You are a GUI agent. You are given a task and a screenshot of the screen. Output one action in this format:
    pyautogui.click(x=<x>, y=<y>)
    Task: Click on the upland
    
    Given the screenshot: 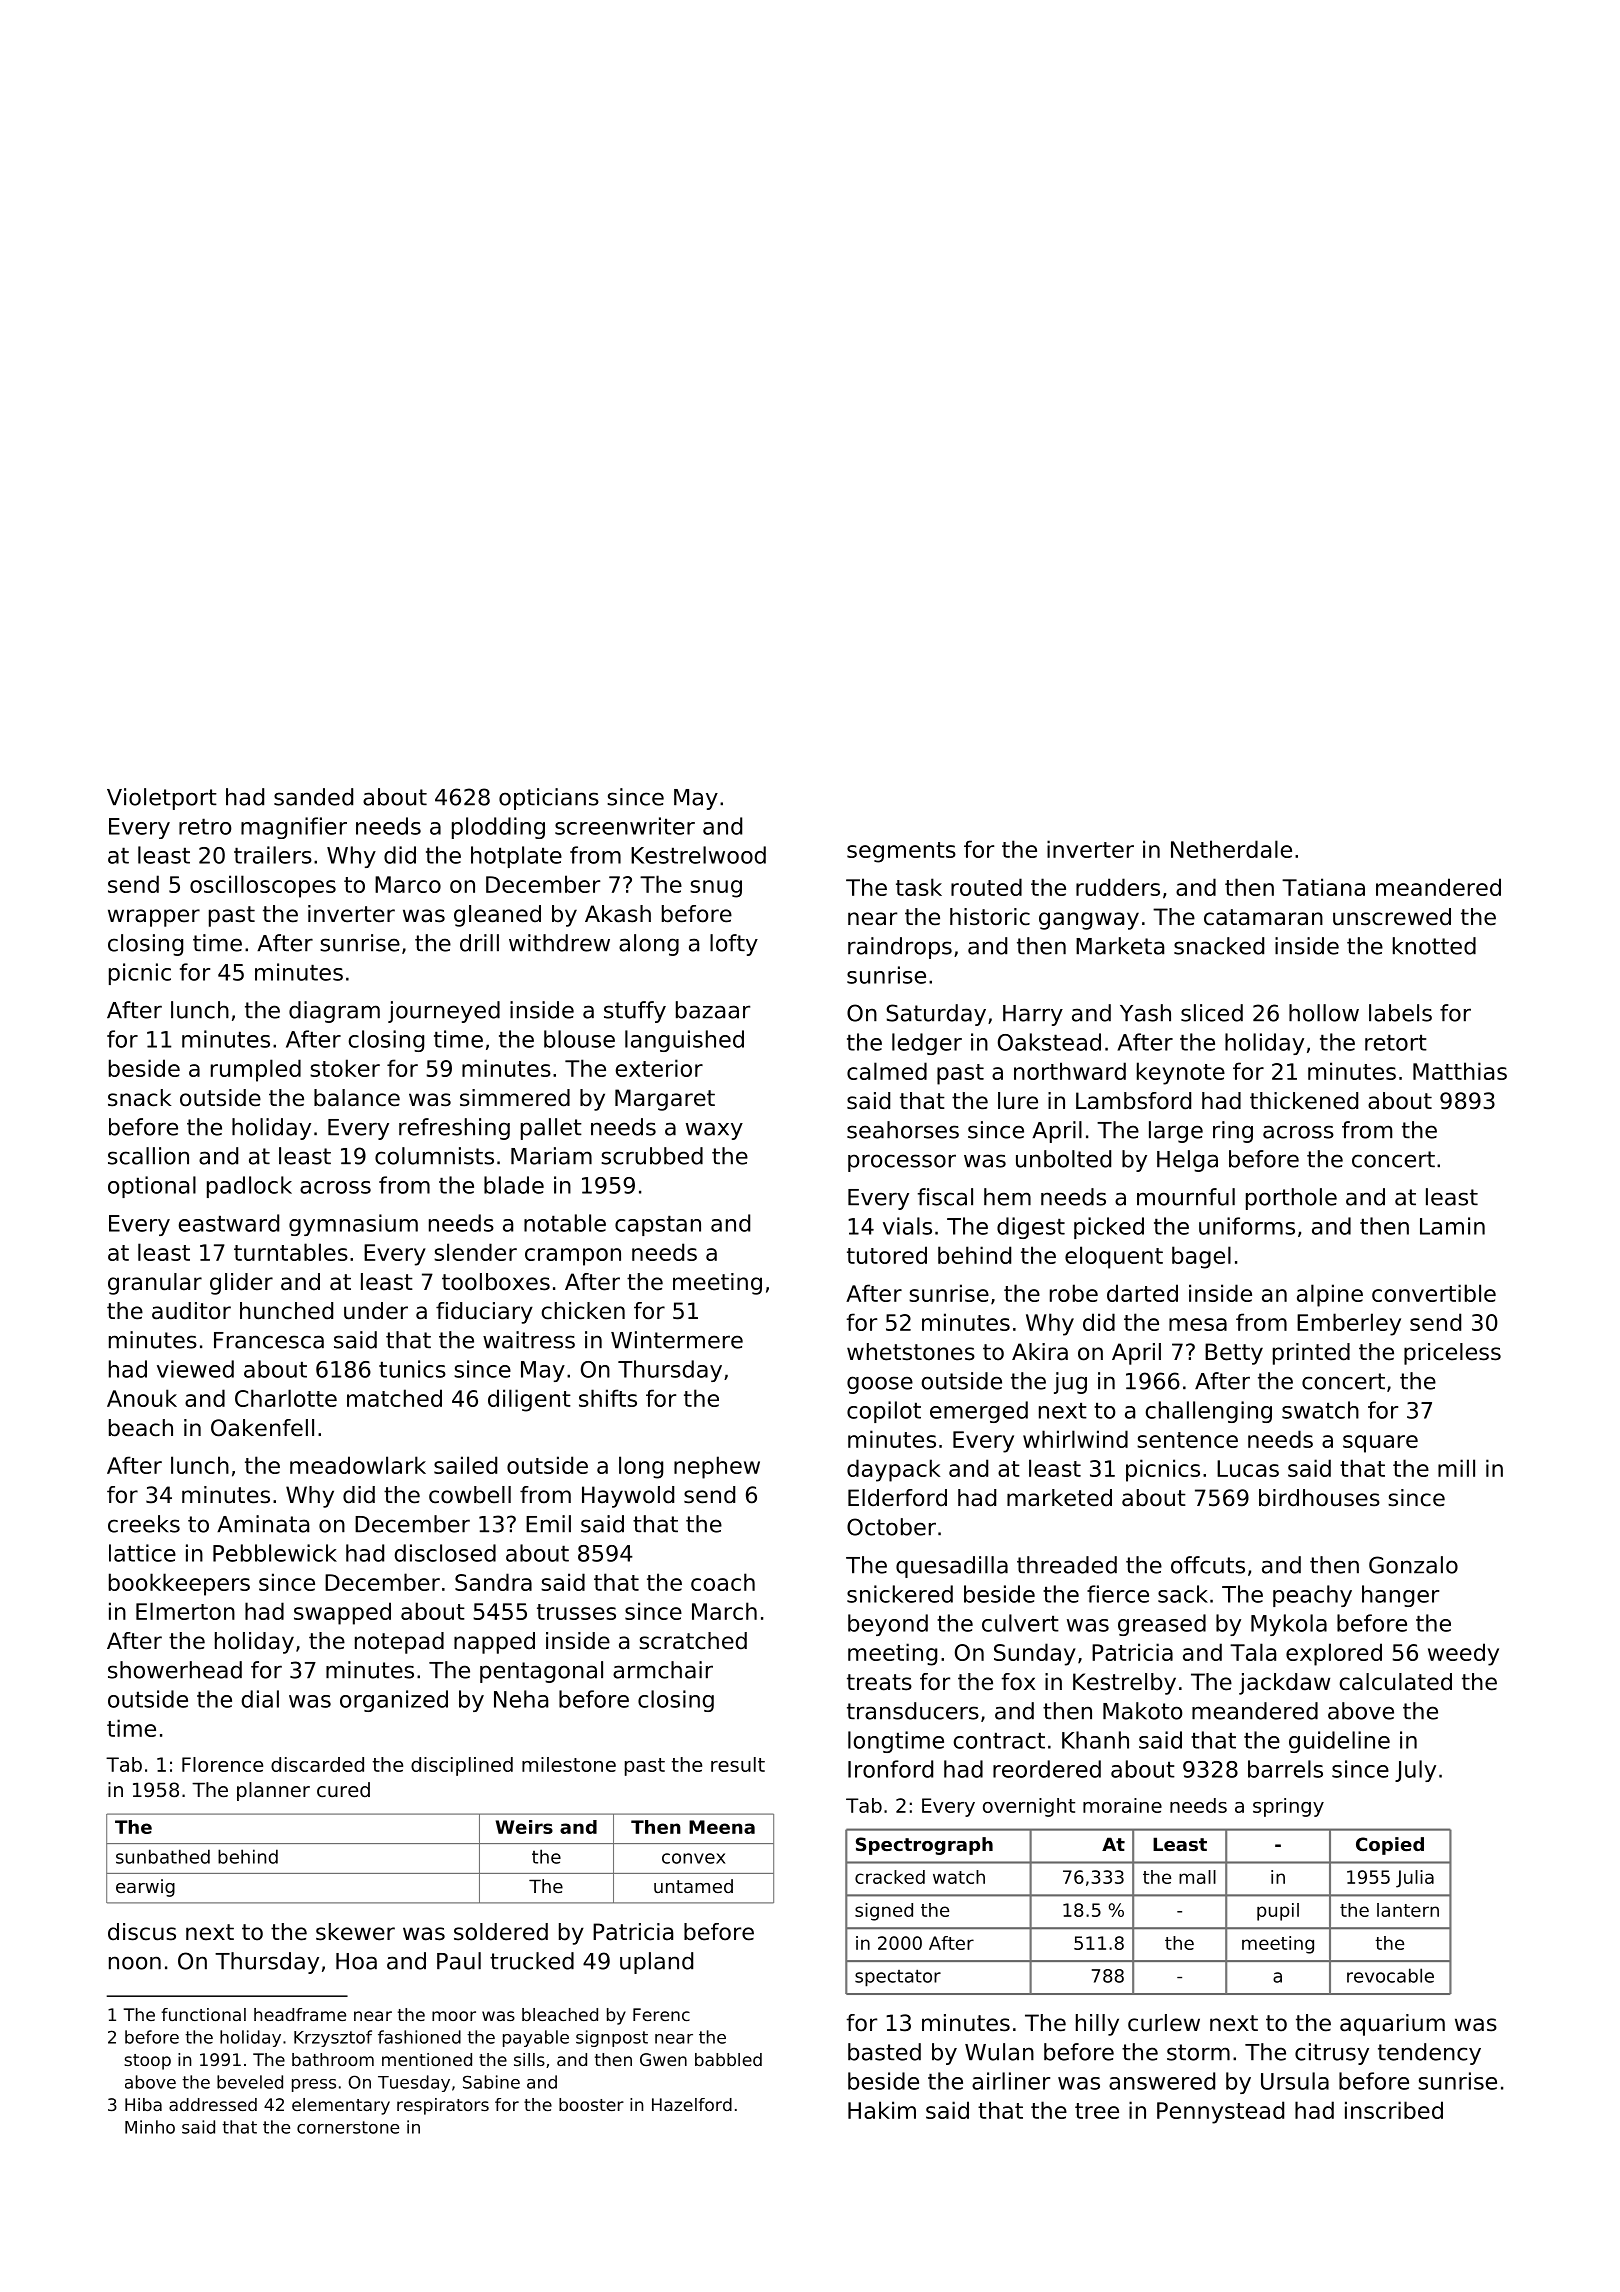 What is the action you would take?
    pyautogui.click(x=656, y=1963)
